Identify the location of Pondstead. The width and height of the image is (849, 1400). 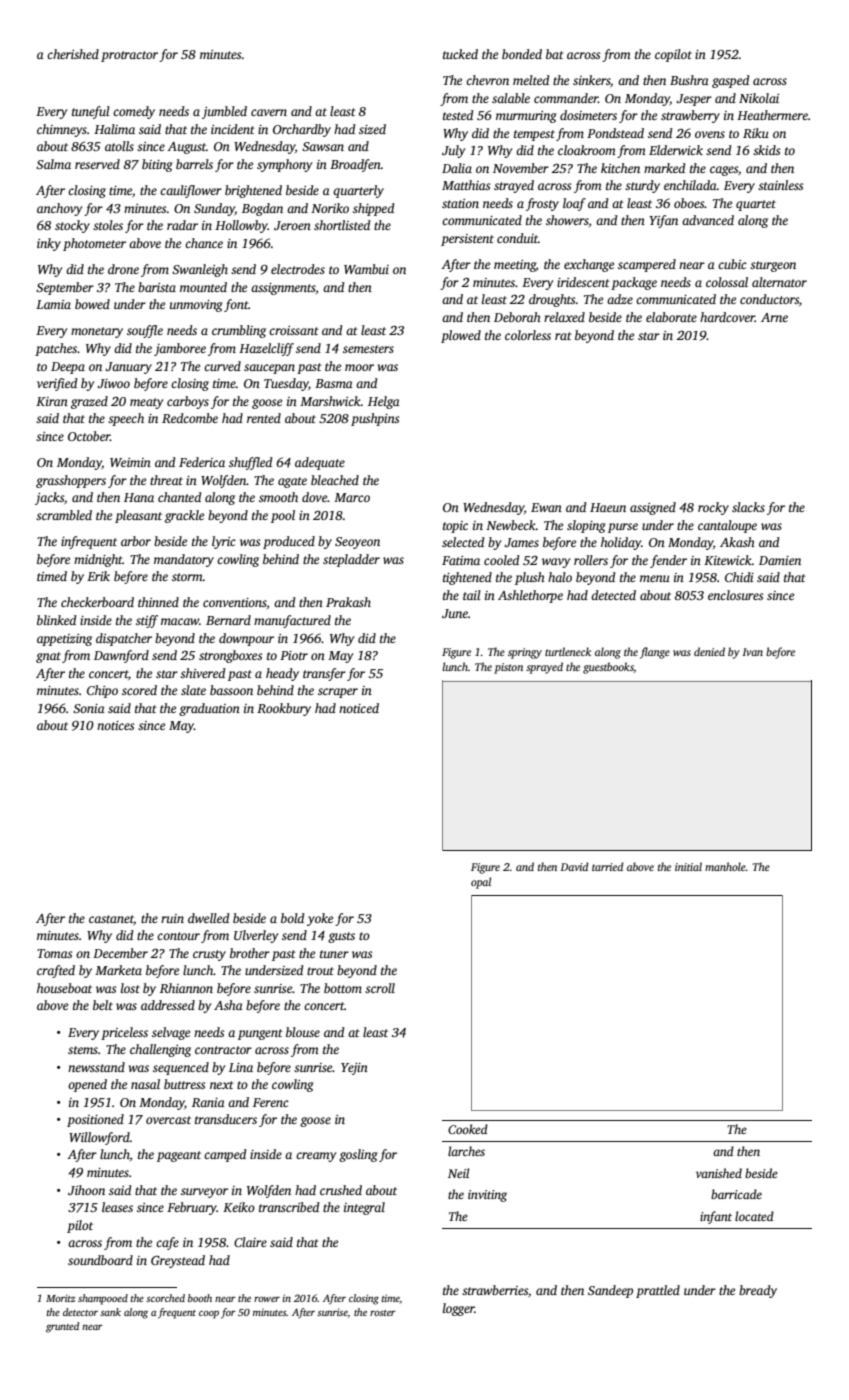
(615, 133).
